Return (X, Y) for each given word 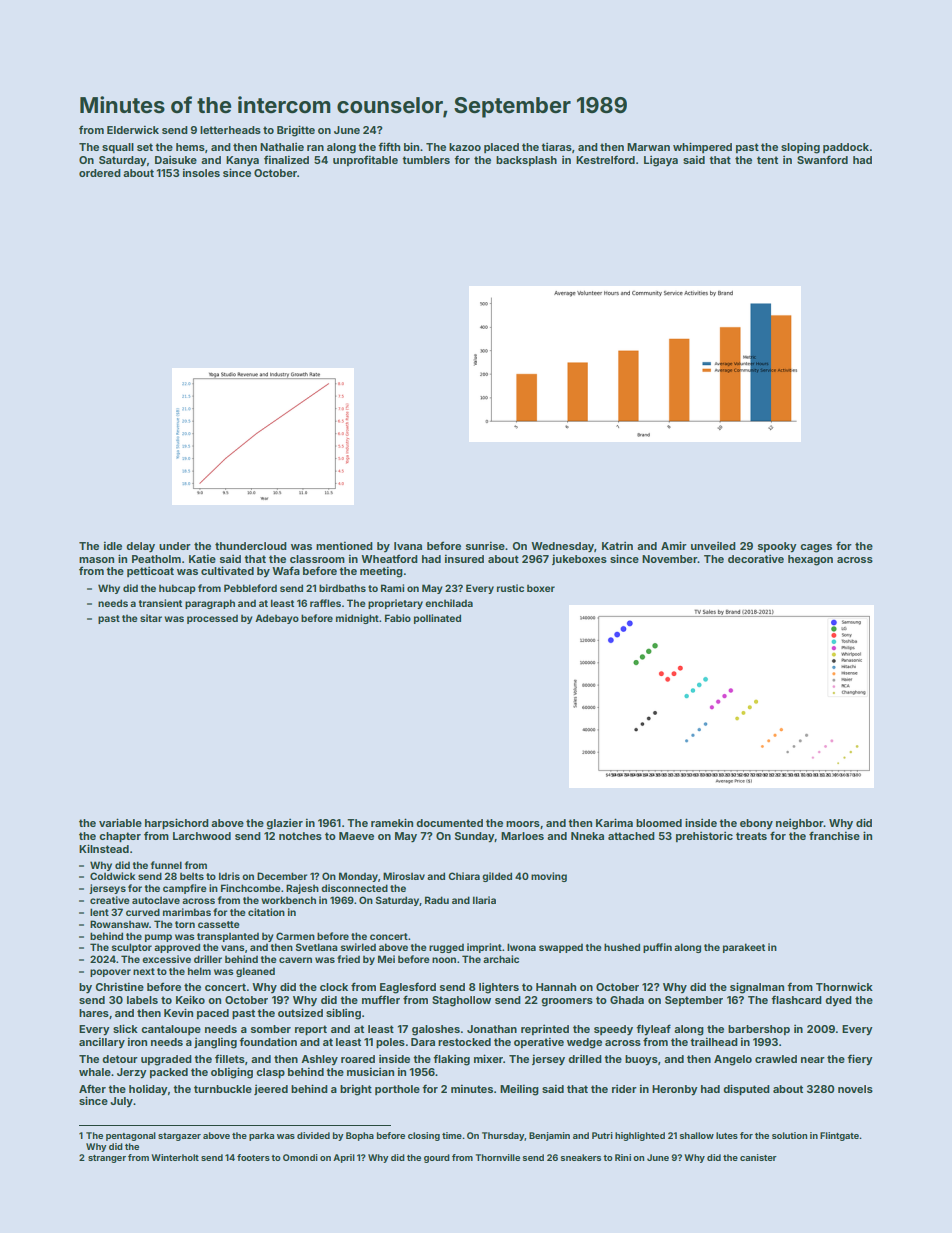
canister (758, 1157)
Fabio (398, 618)
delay (140, 547)
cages (816, 548)
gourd (437, 1158)
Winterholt (175, 1157)
